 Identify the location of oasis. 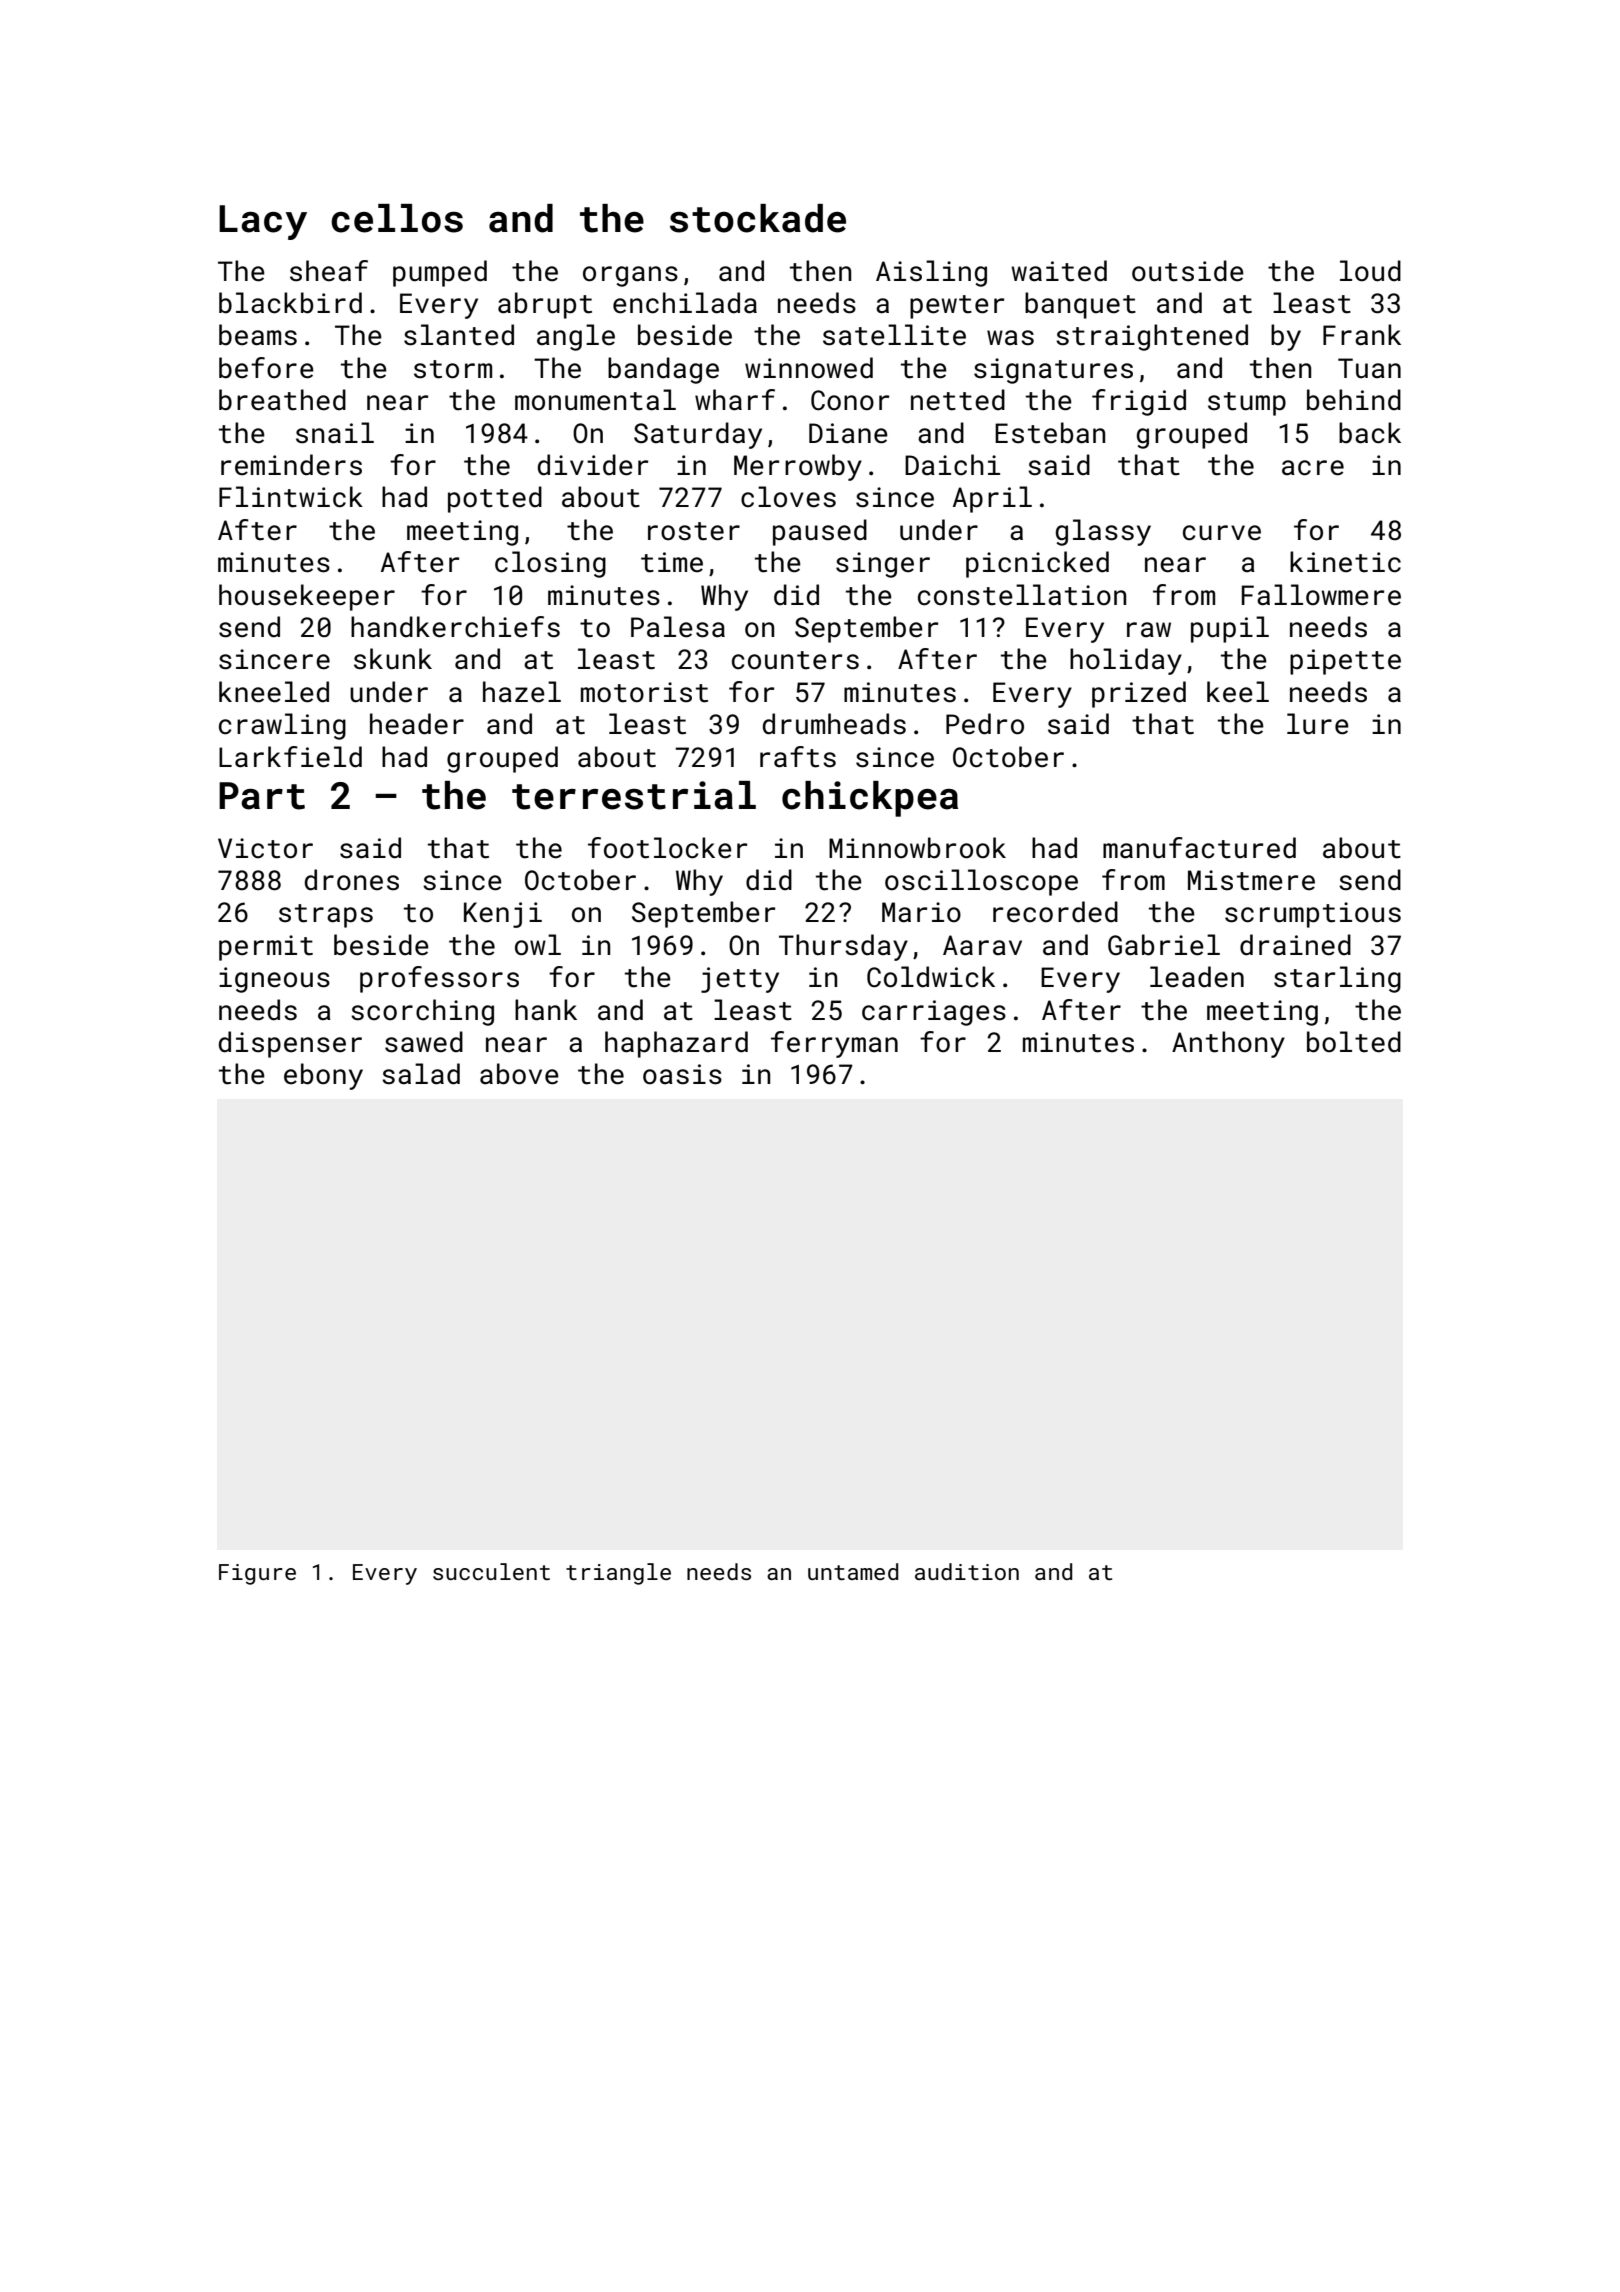
(682, 1074).
